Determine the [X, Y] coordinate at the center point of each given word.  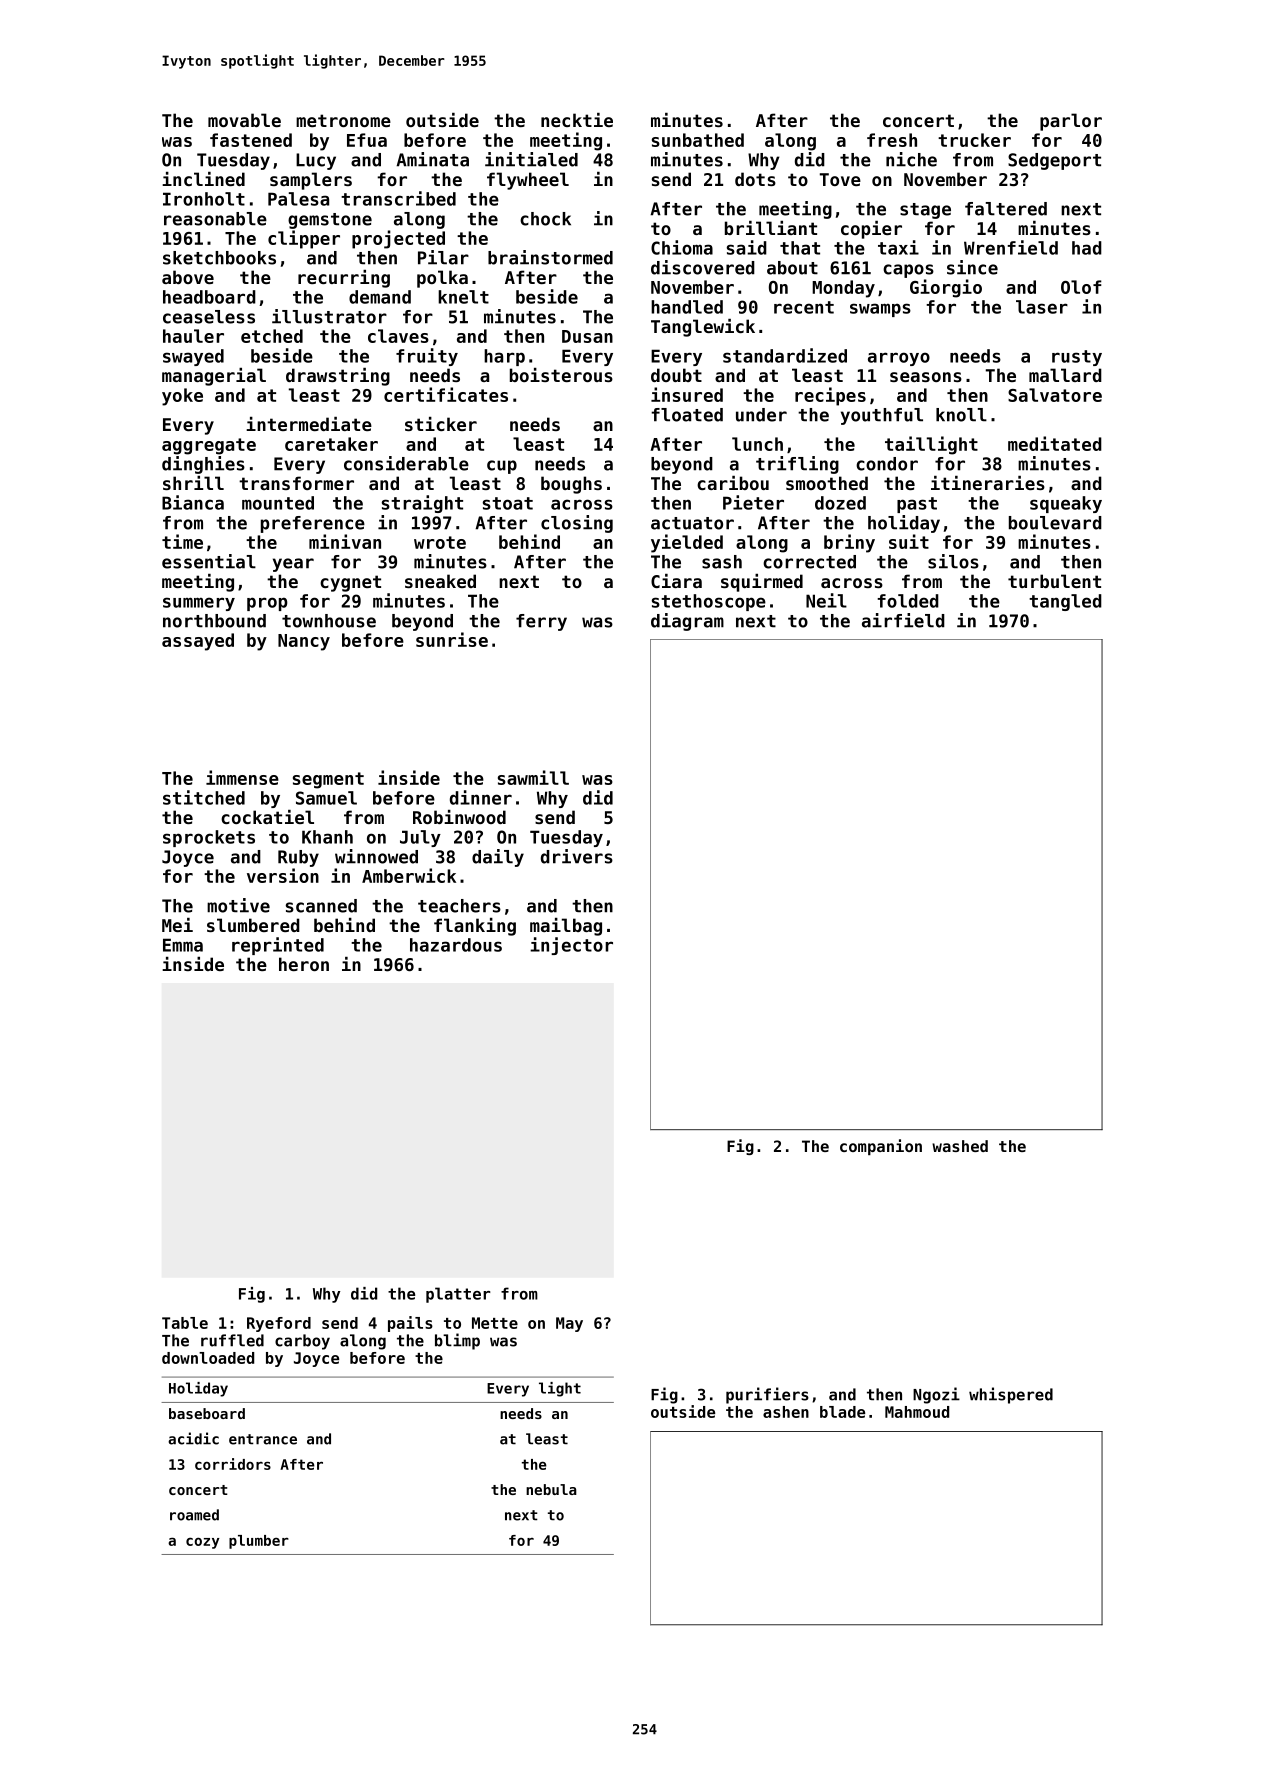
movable [244, 120]
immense [242, 777]
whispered [1011, 1395]
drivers [577, 856]
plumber [259, 1542]
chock [545, 219]
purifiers [767, 1395]
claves [398, 336]
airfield [903, 620]
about [792, 268]
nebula [551, 1489]
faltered [1006, 209]
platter [458, 1295]
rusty [1077, 358]
